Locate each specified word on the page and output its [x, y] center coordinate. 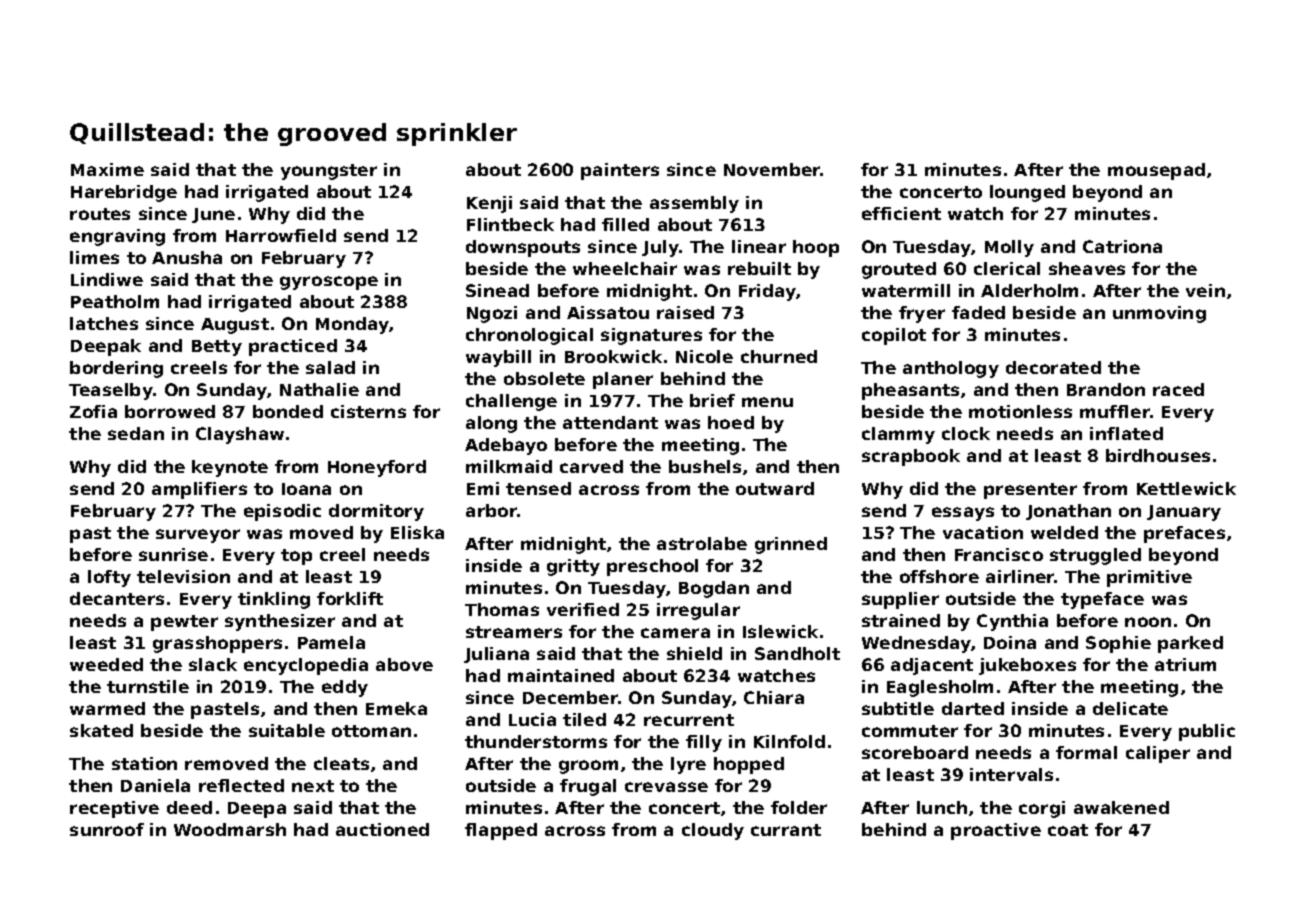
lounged [1027, 193]
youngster [329, 172]
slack [213, 664]
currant [786, 830]
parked [1190, 644]
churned [779, 356]
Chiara [774, 697]
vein [1205, 290]
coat [1068, 830]
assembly [694, 204]
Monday [352, 325]
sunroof [107, 829]
